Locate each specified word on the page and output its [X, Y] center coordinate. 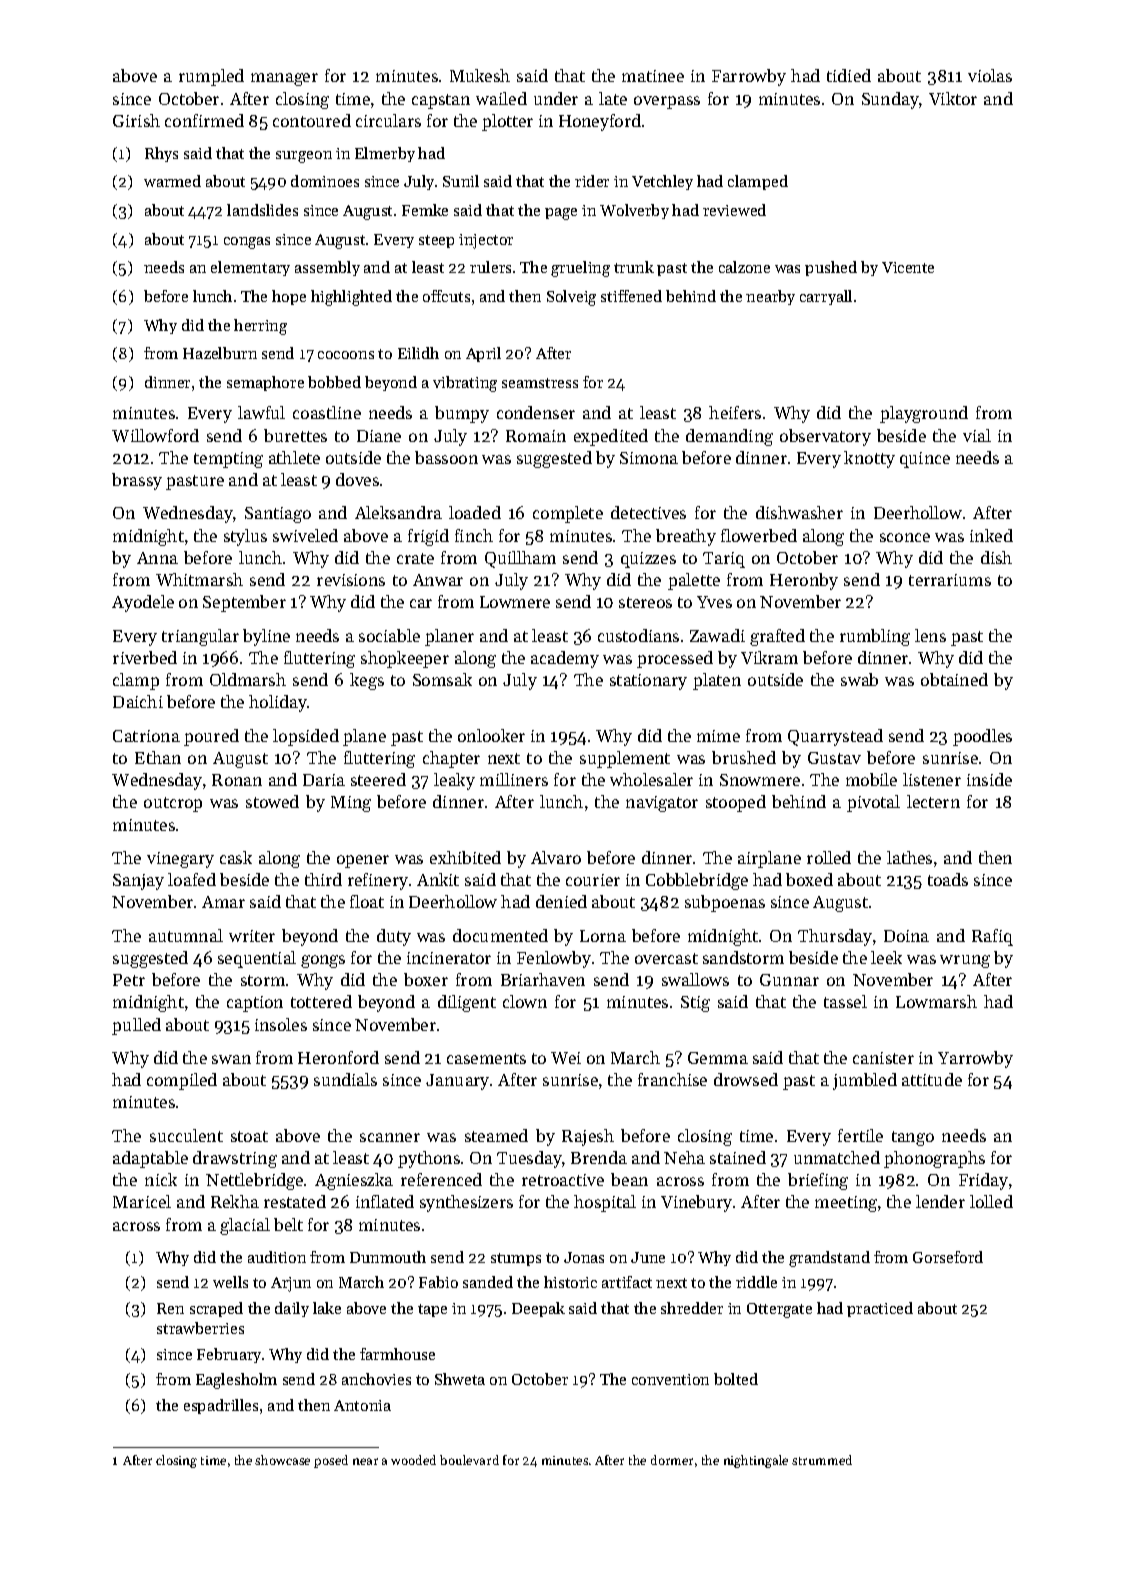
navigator [662, 804]
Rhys [161, 154]
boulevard [469, 1460]
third [323, 879]
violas [990, 75]
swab [859, 679]
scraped [216, 1309]
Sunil [461, 181]
